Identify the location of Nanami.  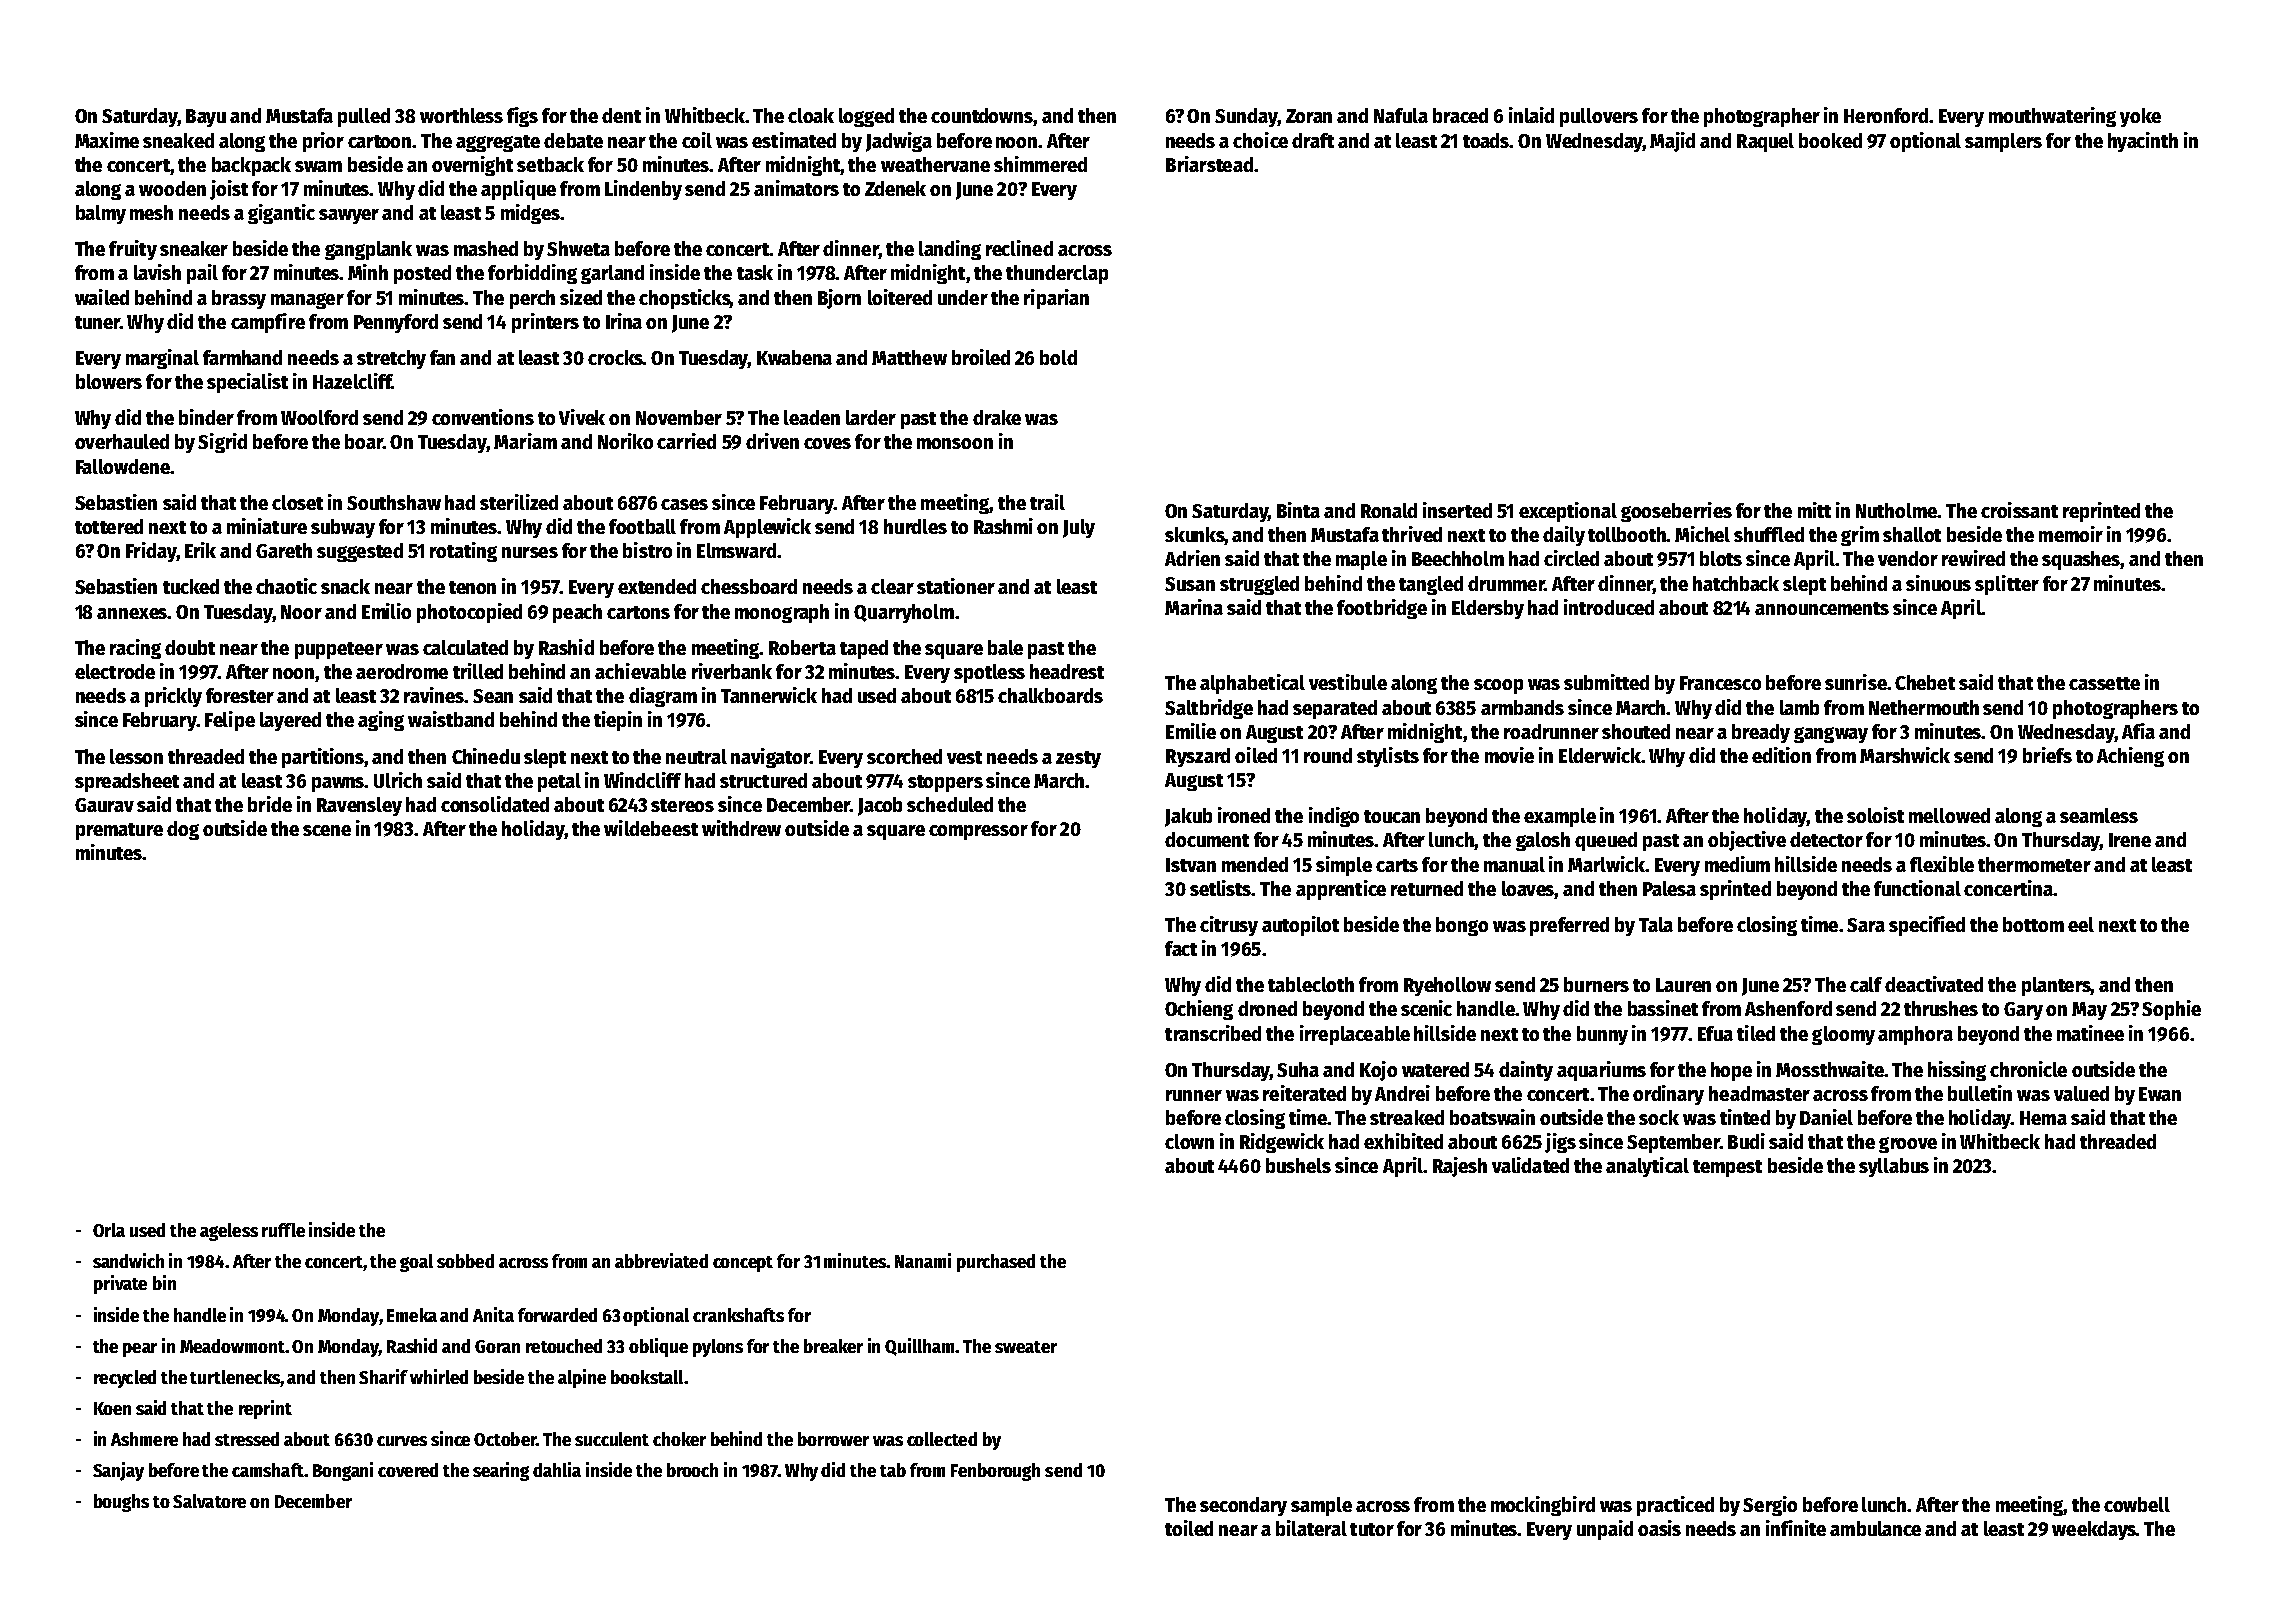
(923, 1260).
